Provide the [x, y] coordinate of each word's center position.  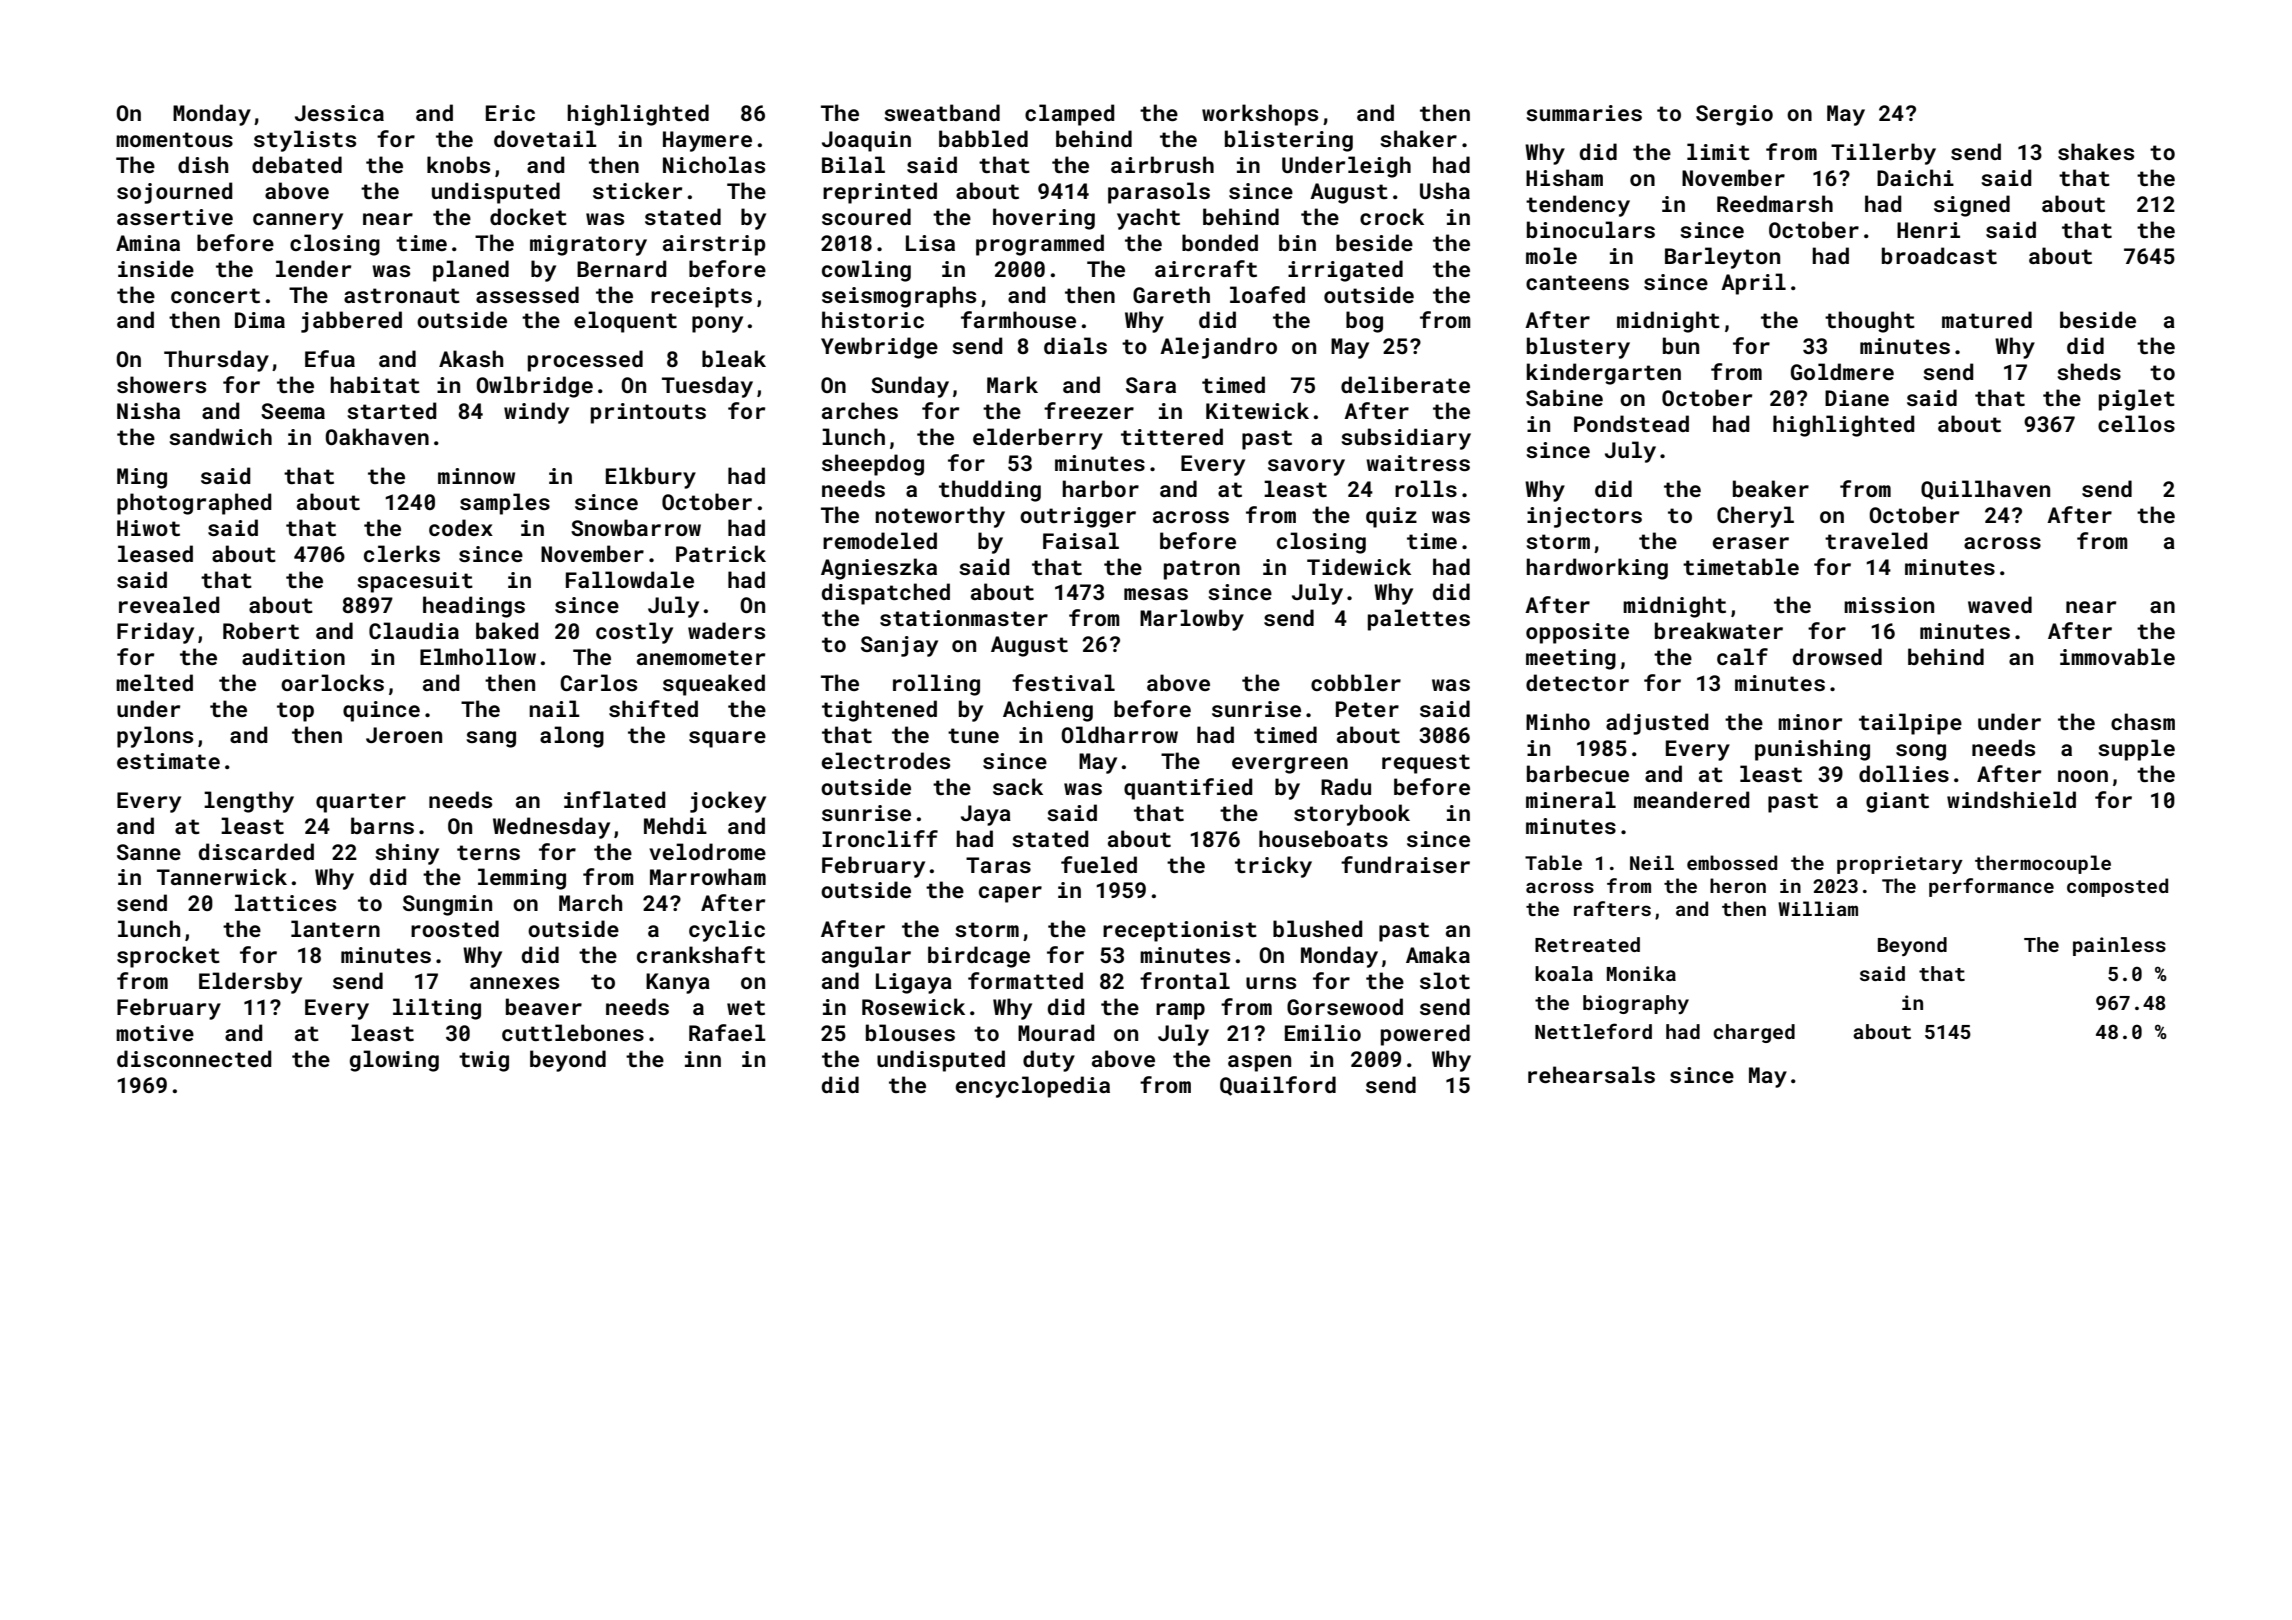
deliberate [1405, 384]
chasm [2143, 721]
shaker [1418, 138]
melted [154, 682]
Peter [1367, 709]
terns [488, 852]
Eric [510, 113]
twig [484, 1061]
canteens [1577, 282]
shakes [2096, 151]
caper [1010, 894]
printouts [648, 413]
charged [1754, 1033]
